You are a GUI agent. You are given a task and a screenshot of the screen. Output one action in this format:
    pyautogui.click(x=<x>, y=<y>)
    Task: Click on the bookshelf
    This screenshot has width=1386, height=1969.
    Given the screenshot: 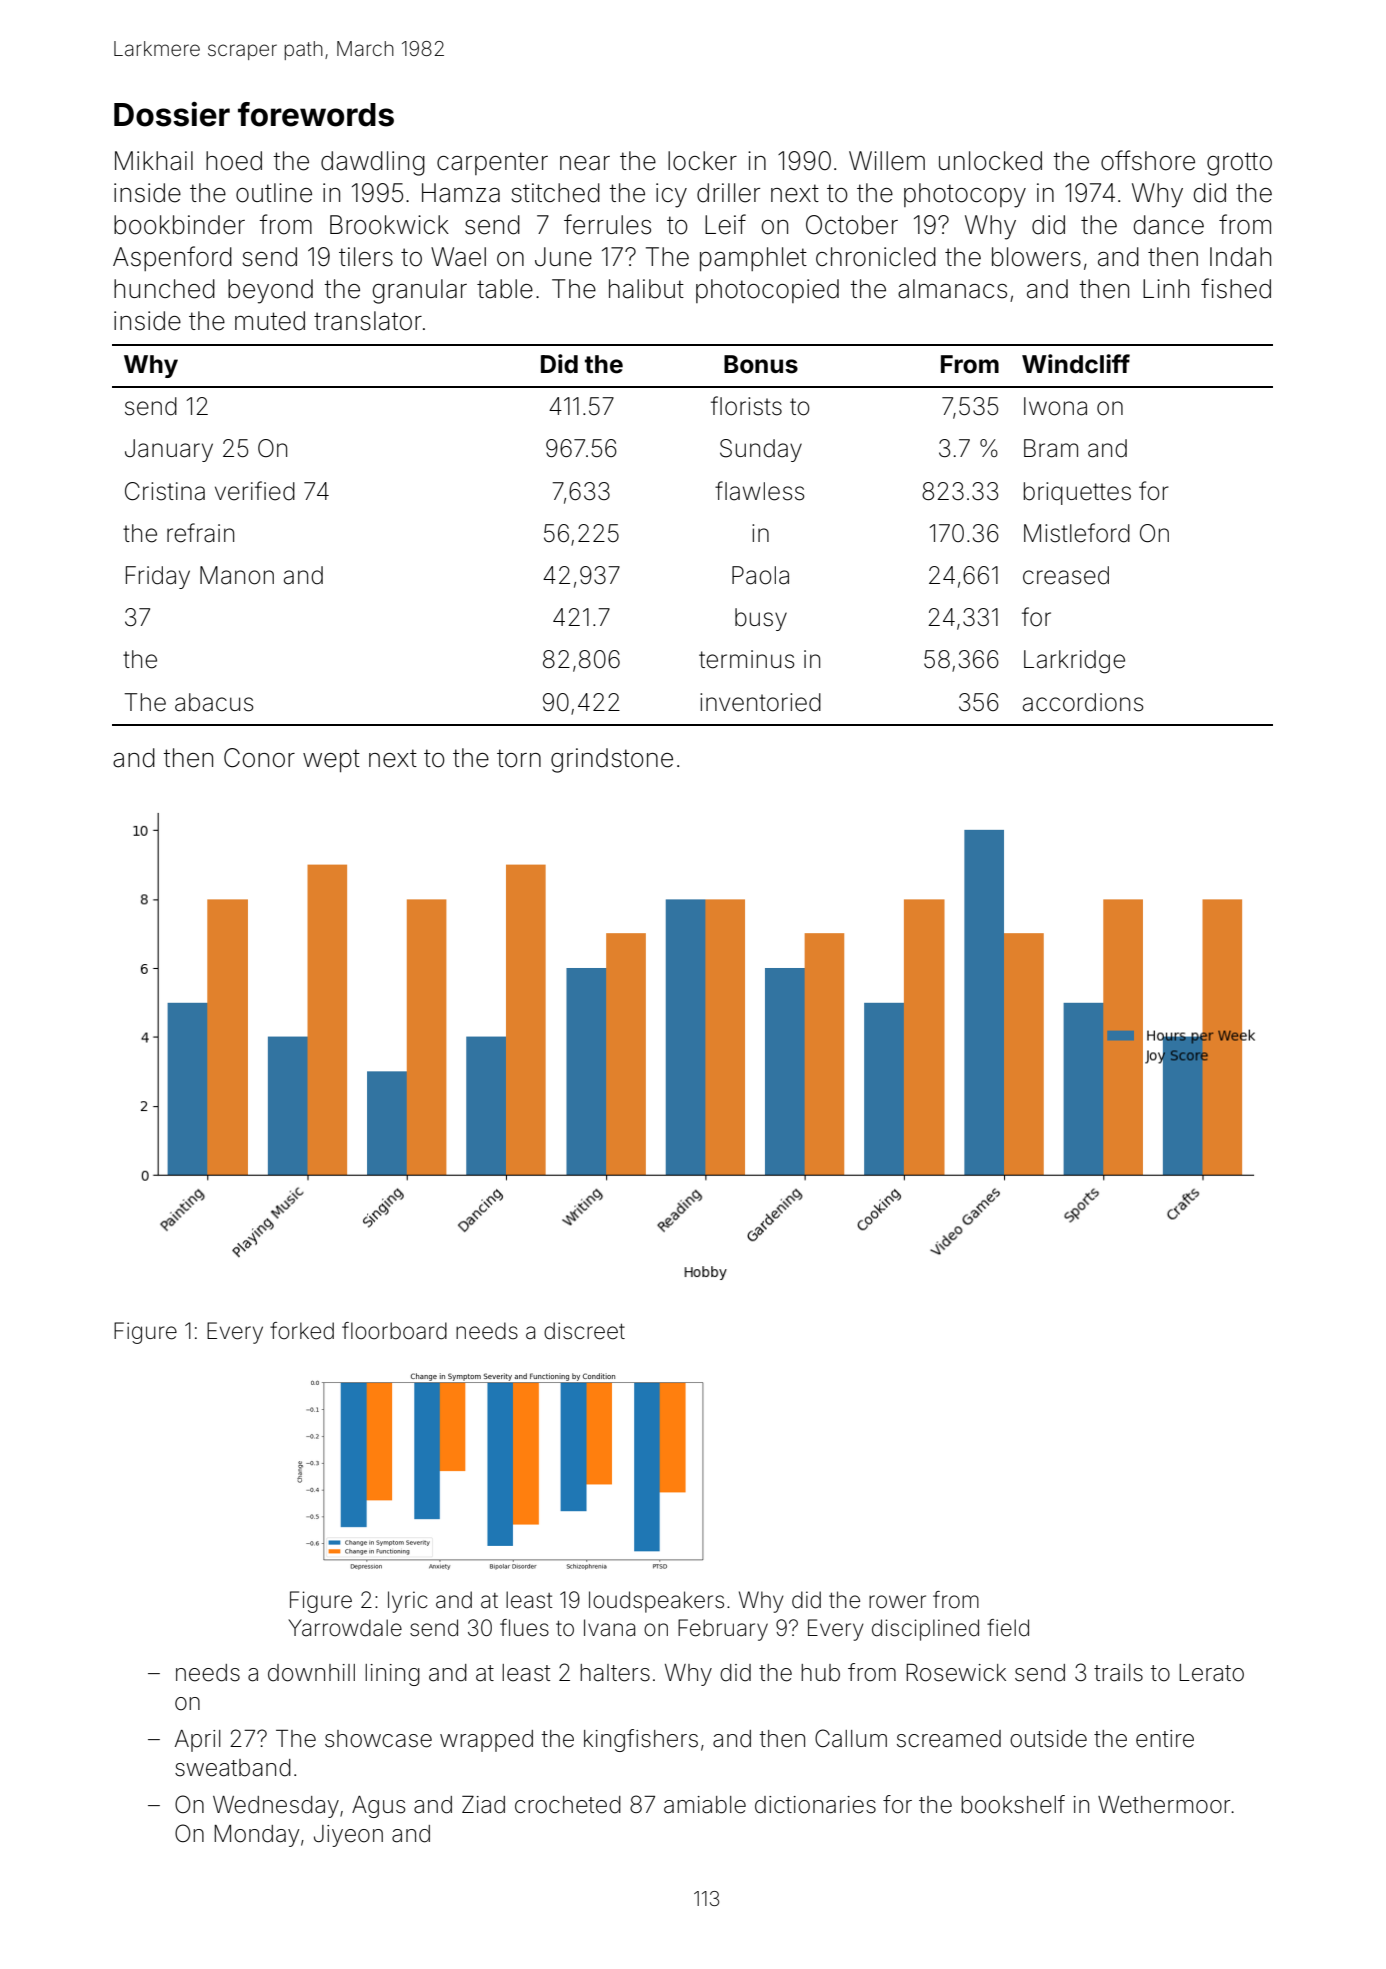 What is the action you would take?
    pyautogui.click(x=1013, y=1804)
